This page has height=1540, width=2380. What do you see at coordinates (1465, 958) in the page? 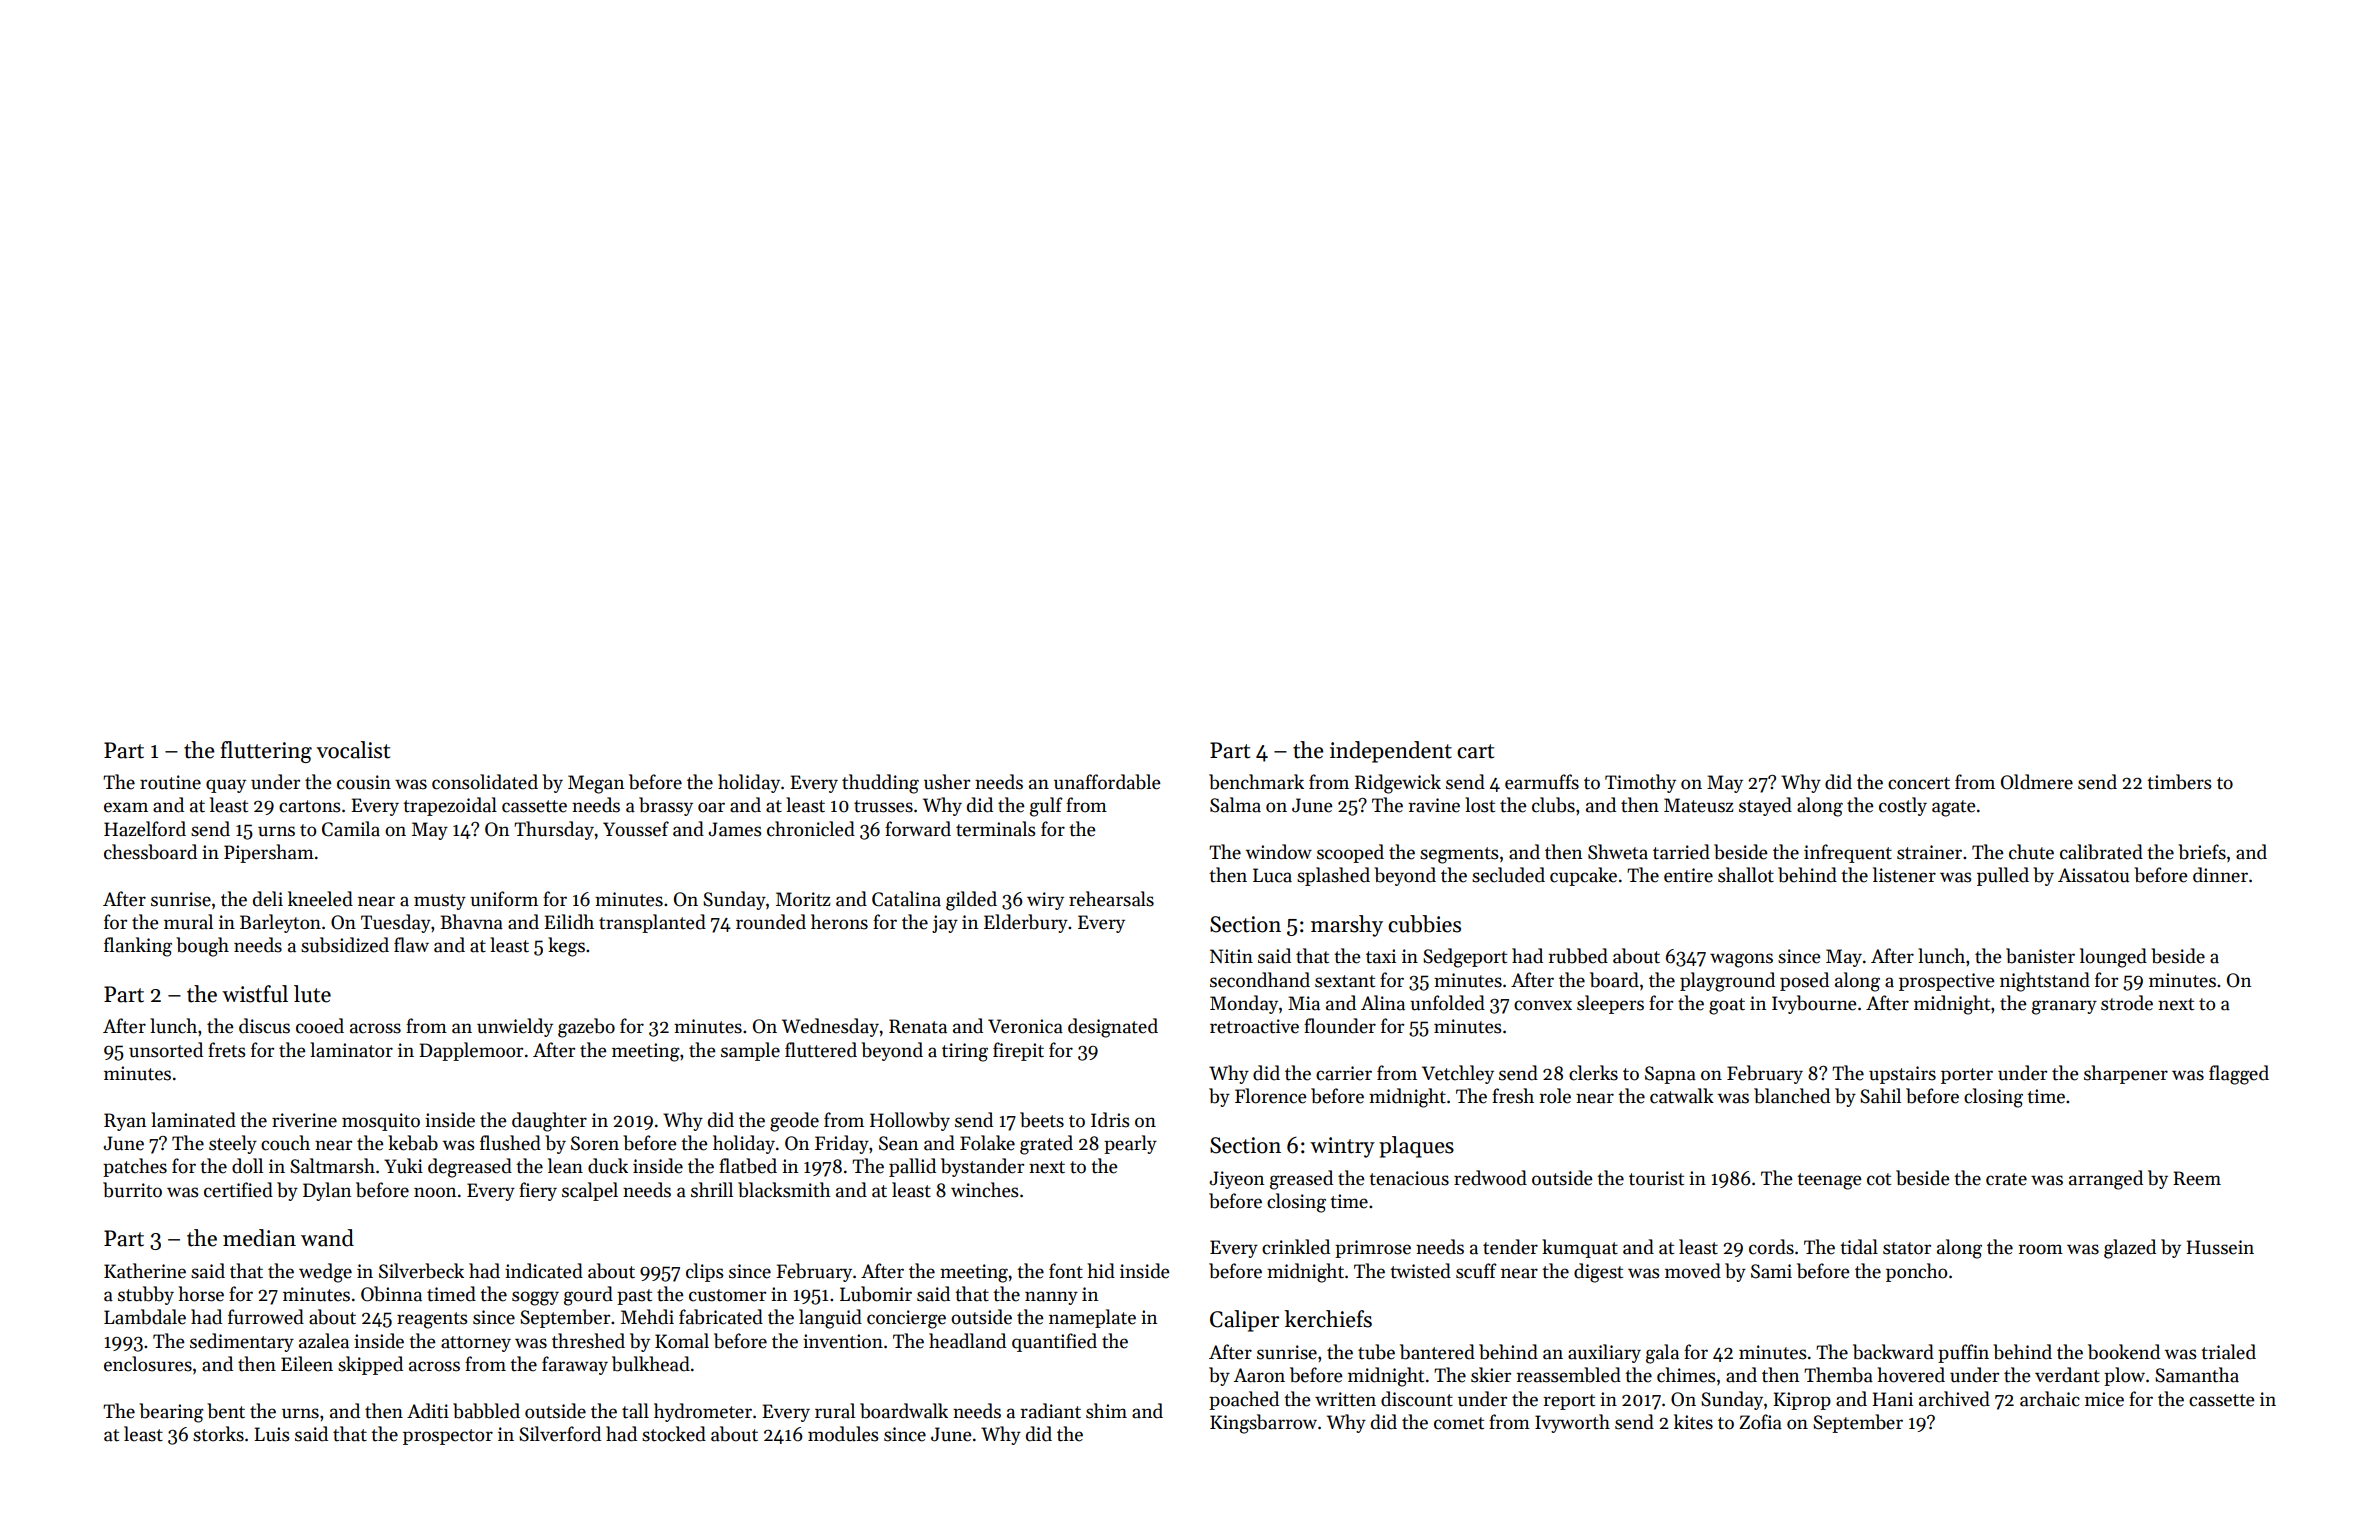
I see `Sedgeport` at bounding box center [1465, 958].
